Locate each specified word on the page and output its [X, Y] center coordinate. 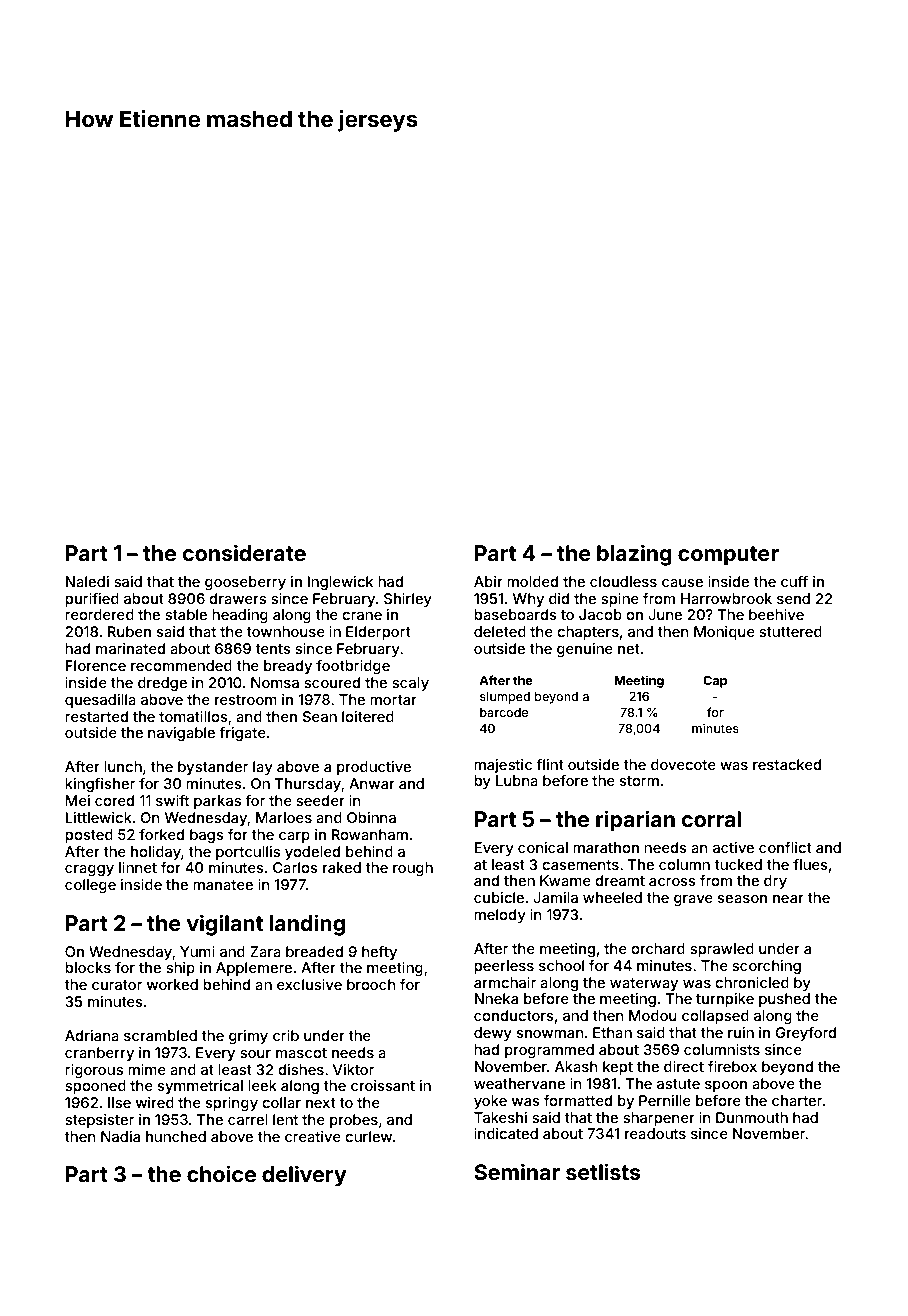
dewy [493, 1034]
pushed [784, 1000]
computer [728, 556]
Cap [715, 682]
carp [294, 837]
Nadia [120, 1136]
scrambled [160, 1035]
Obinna [371, 817]
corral [711, 819]
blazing [634, 555]
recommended [181, 665]
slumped [505, 698]
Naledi [87, 581]
